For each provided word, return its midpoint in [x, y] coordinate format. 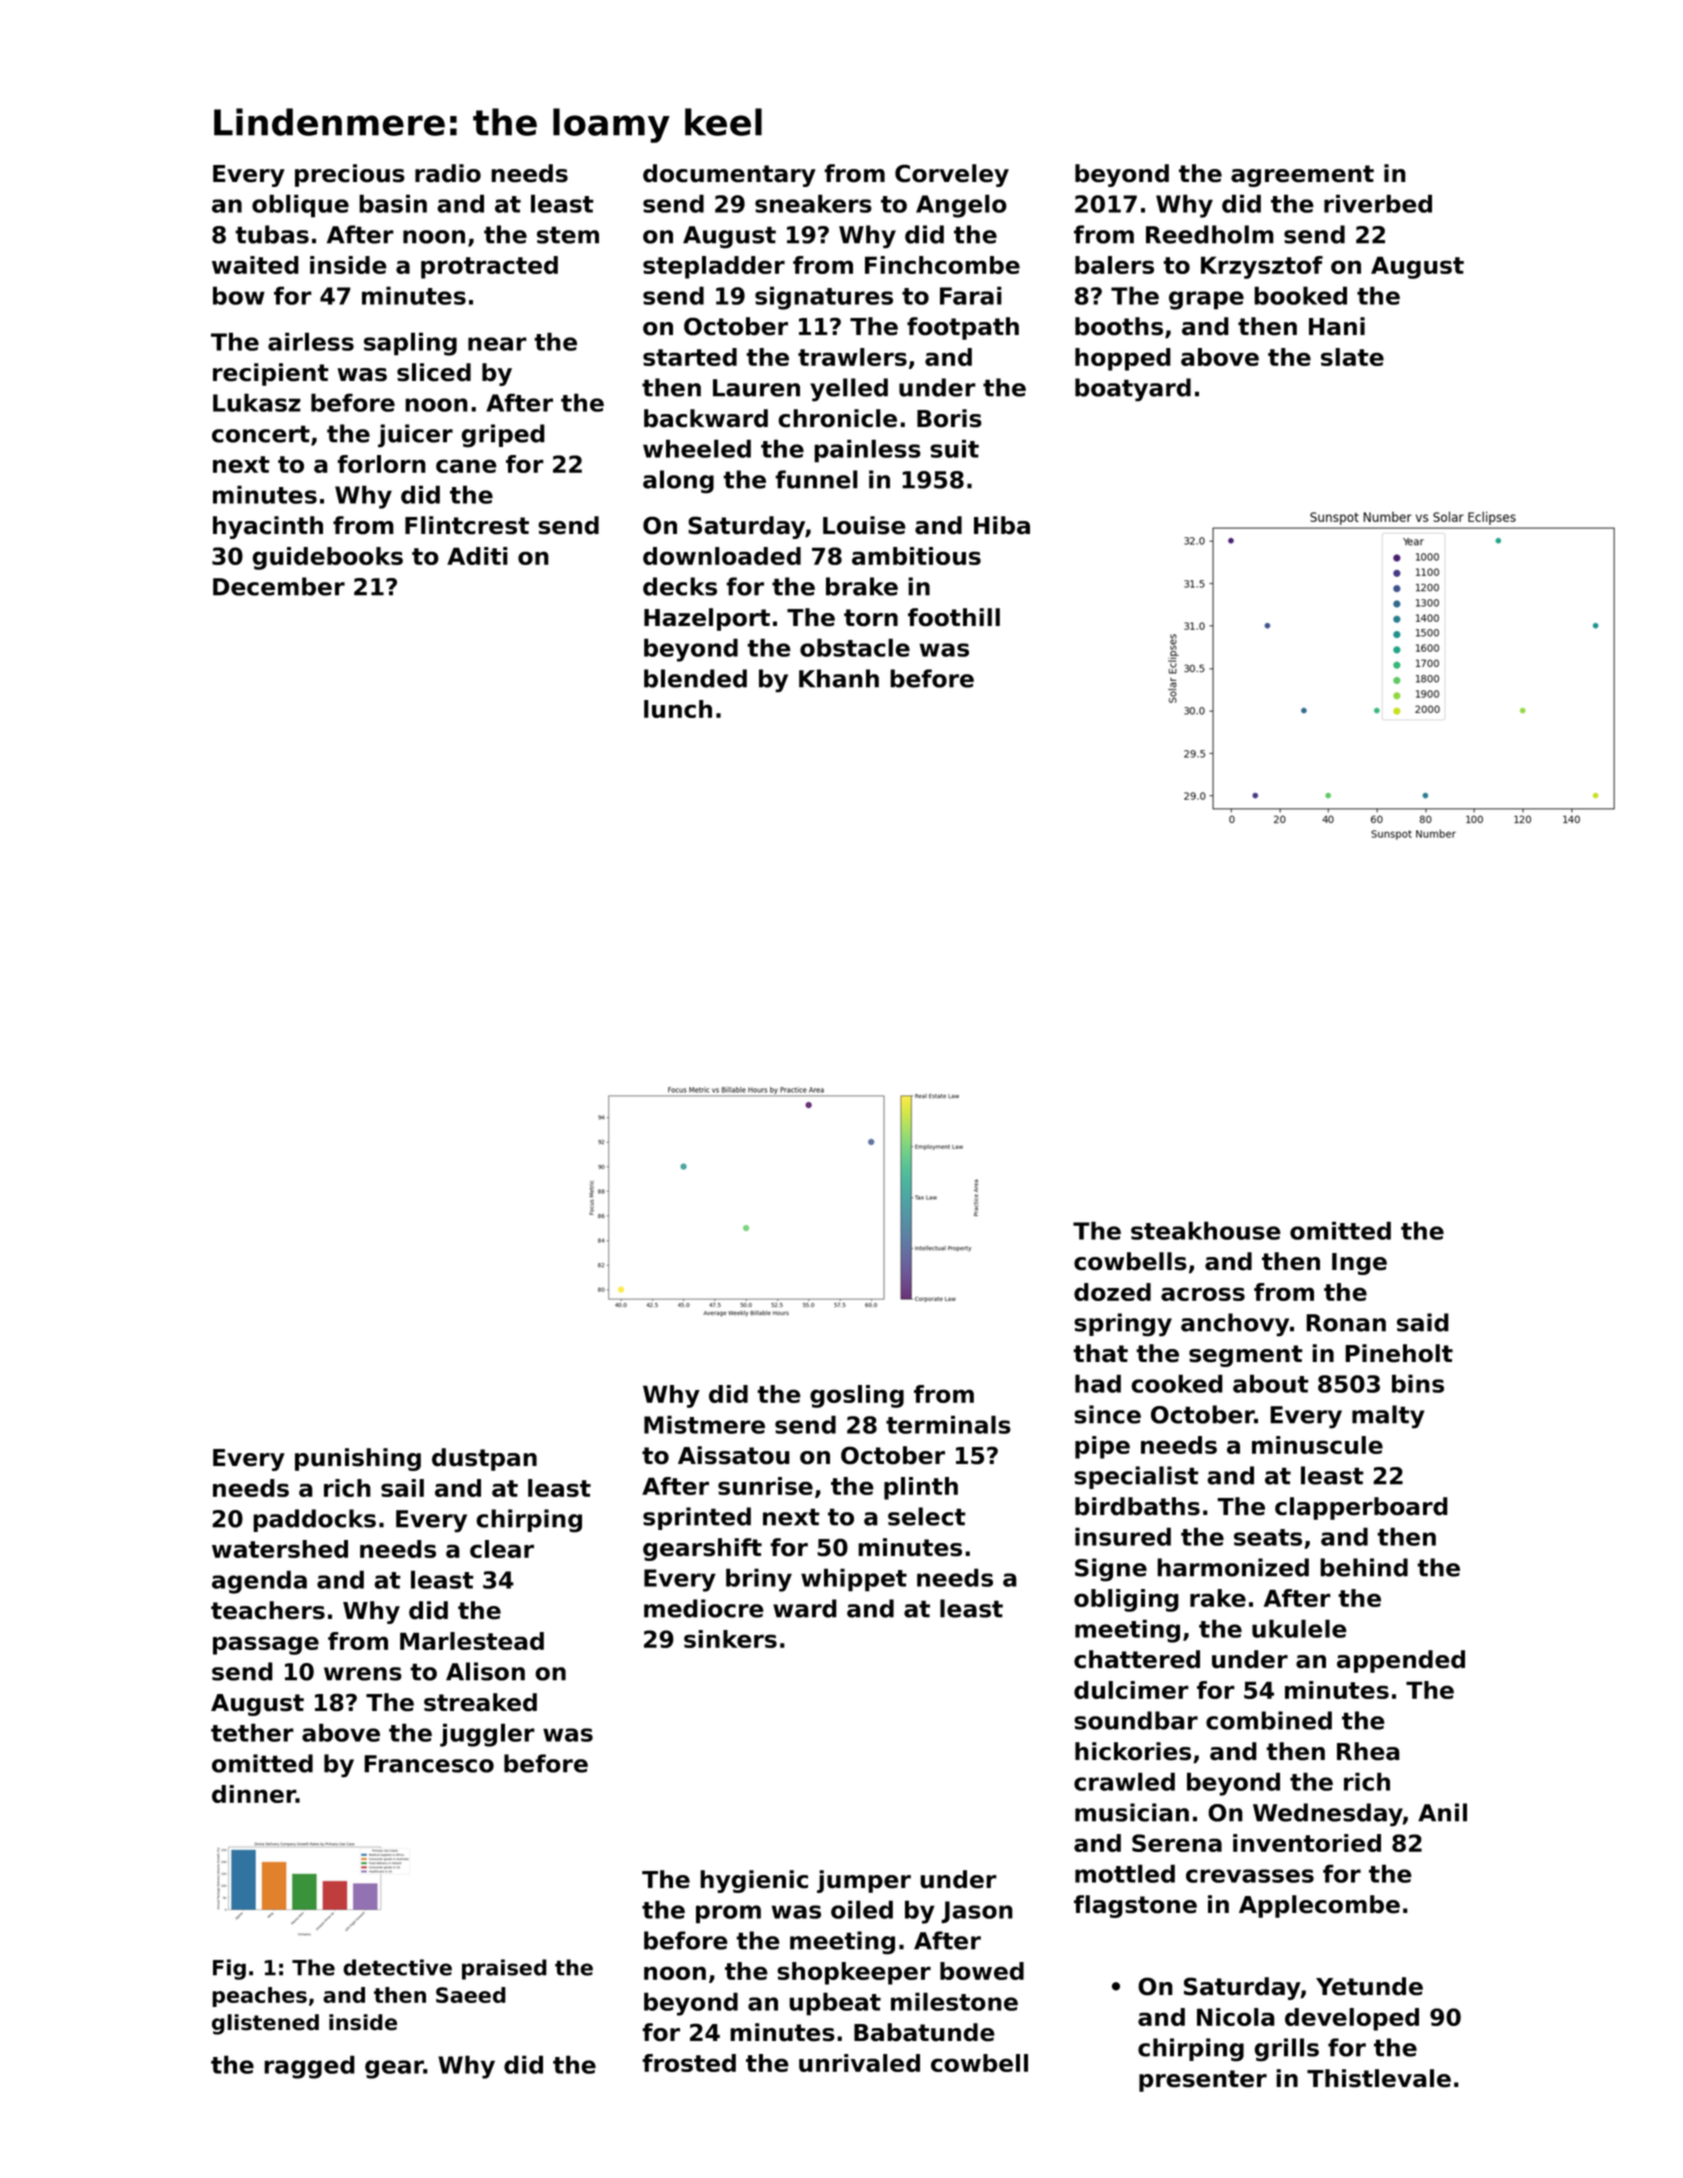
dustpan [484, 1459]
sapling [410, 344]
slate [1352, 357]
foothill [954, 617]
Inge [1359, 1264]
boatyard [1133, 390]
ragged [309, 2067]
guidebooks [327, 558]
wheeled [697, 448]
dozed [1112, 1292]
